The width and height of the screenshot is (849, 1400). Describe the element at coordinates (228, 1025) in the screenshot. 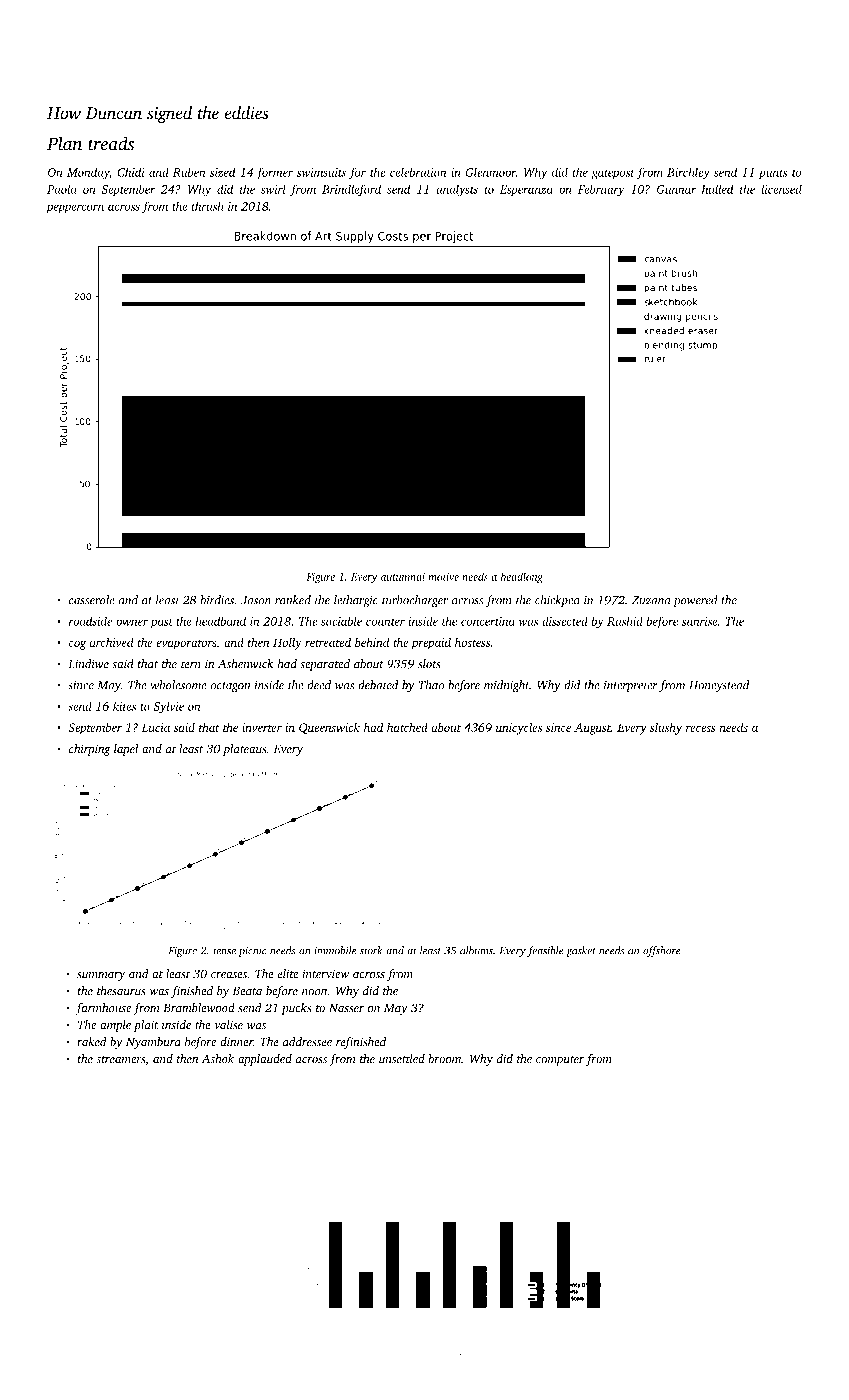

I see `valise` at that location.
